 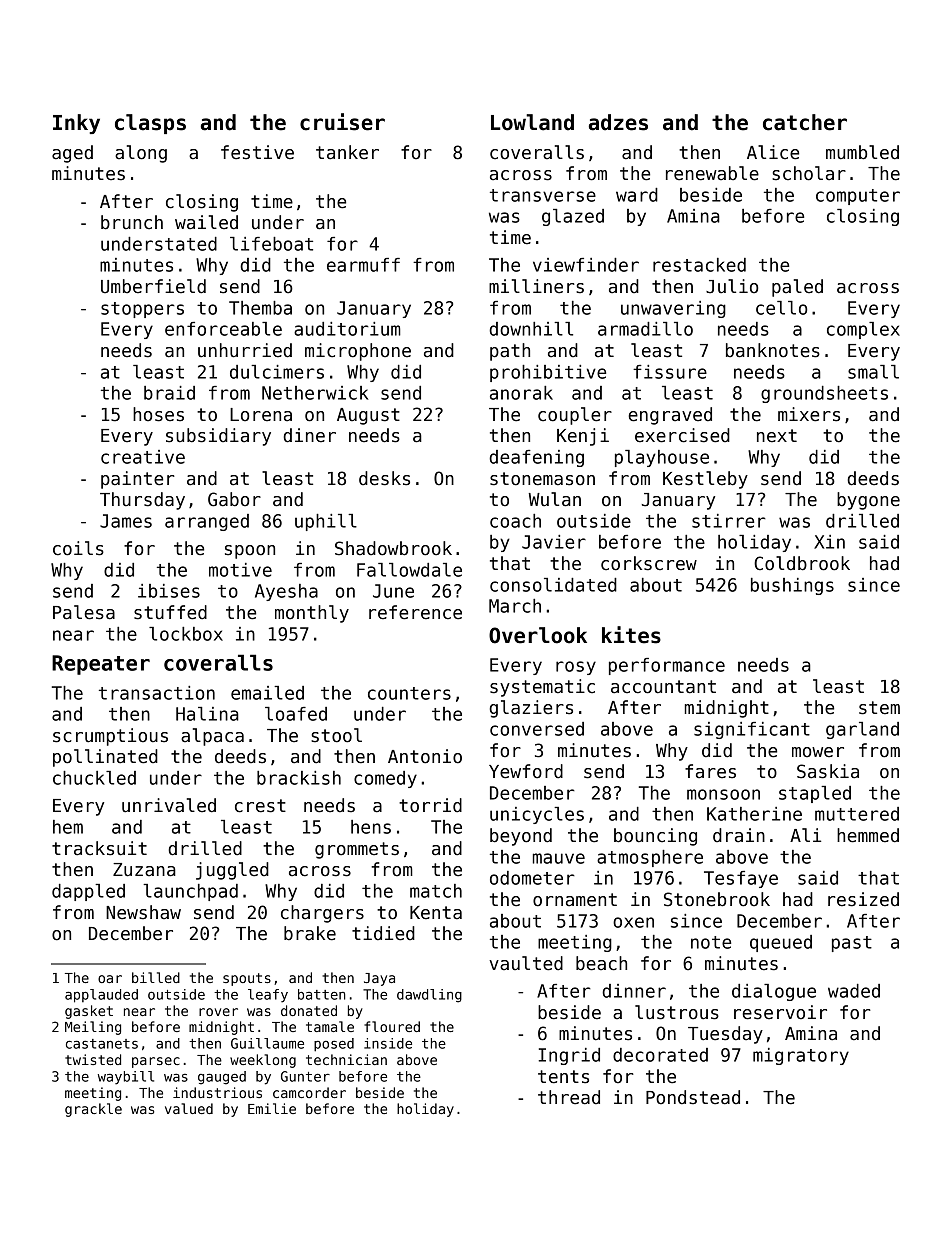 What do you see at coordinates (271, 244) in the image?
I see `lifeboat` at bounding box center [271, 244].
